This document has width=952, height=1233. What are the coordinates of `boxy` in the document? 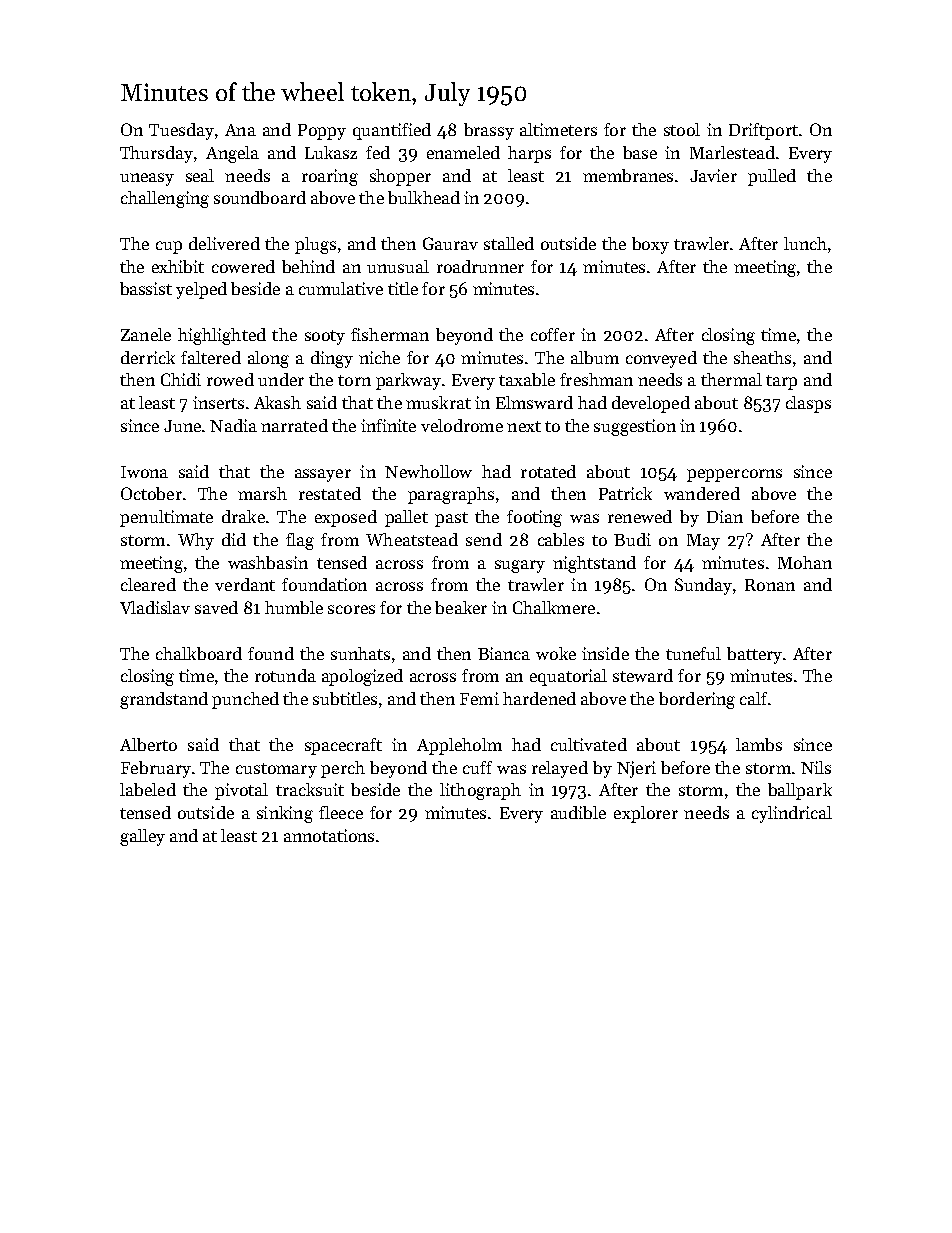 It's located at (650, 245).
